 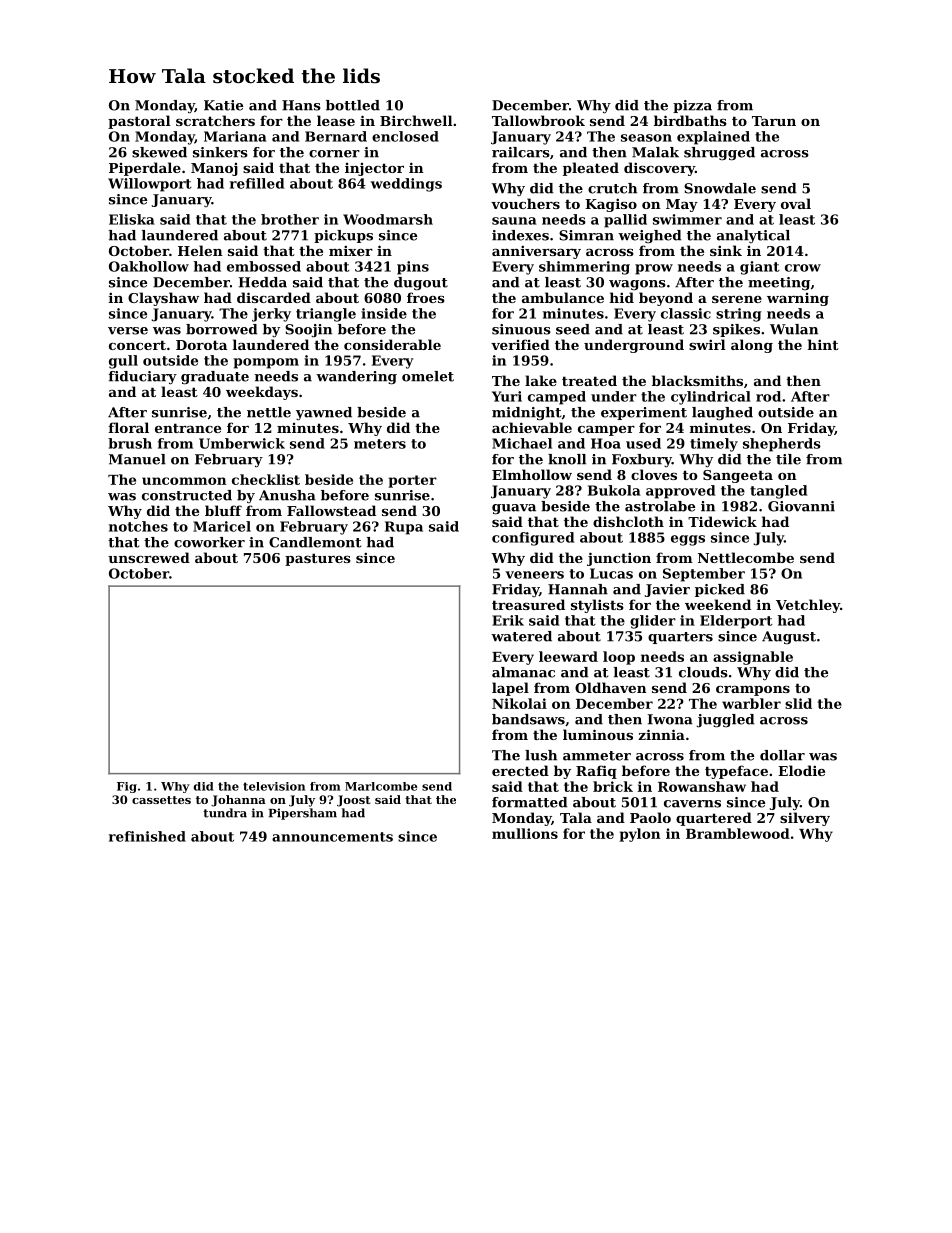 What do you see at coordinates (720, 188) in the screenshot?
I see `Snowdale` at bounding box center [720, 188].
